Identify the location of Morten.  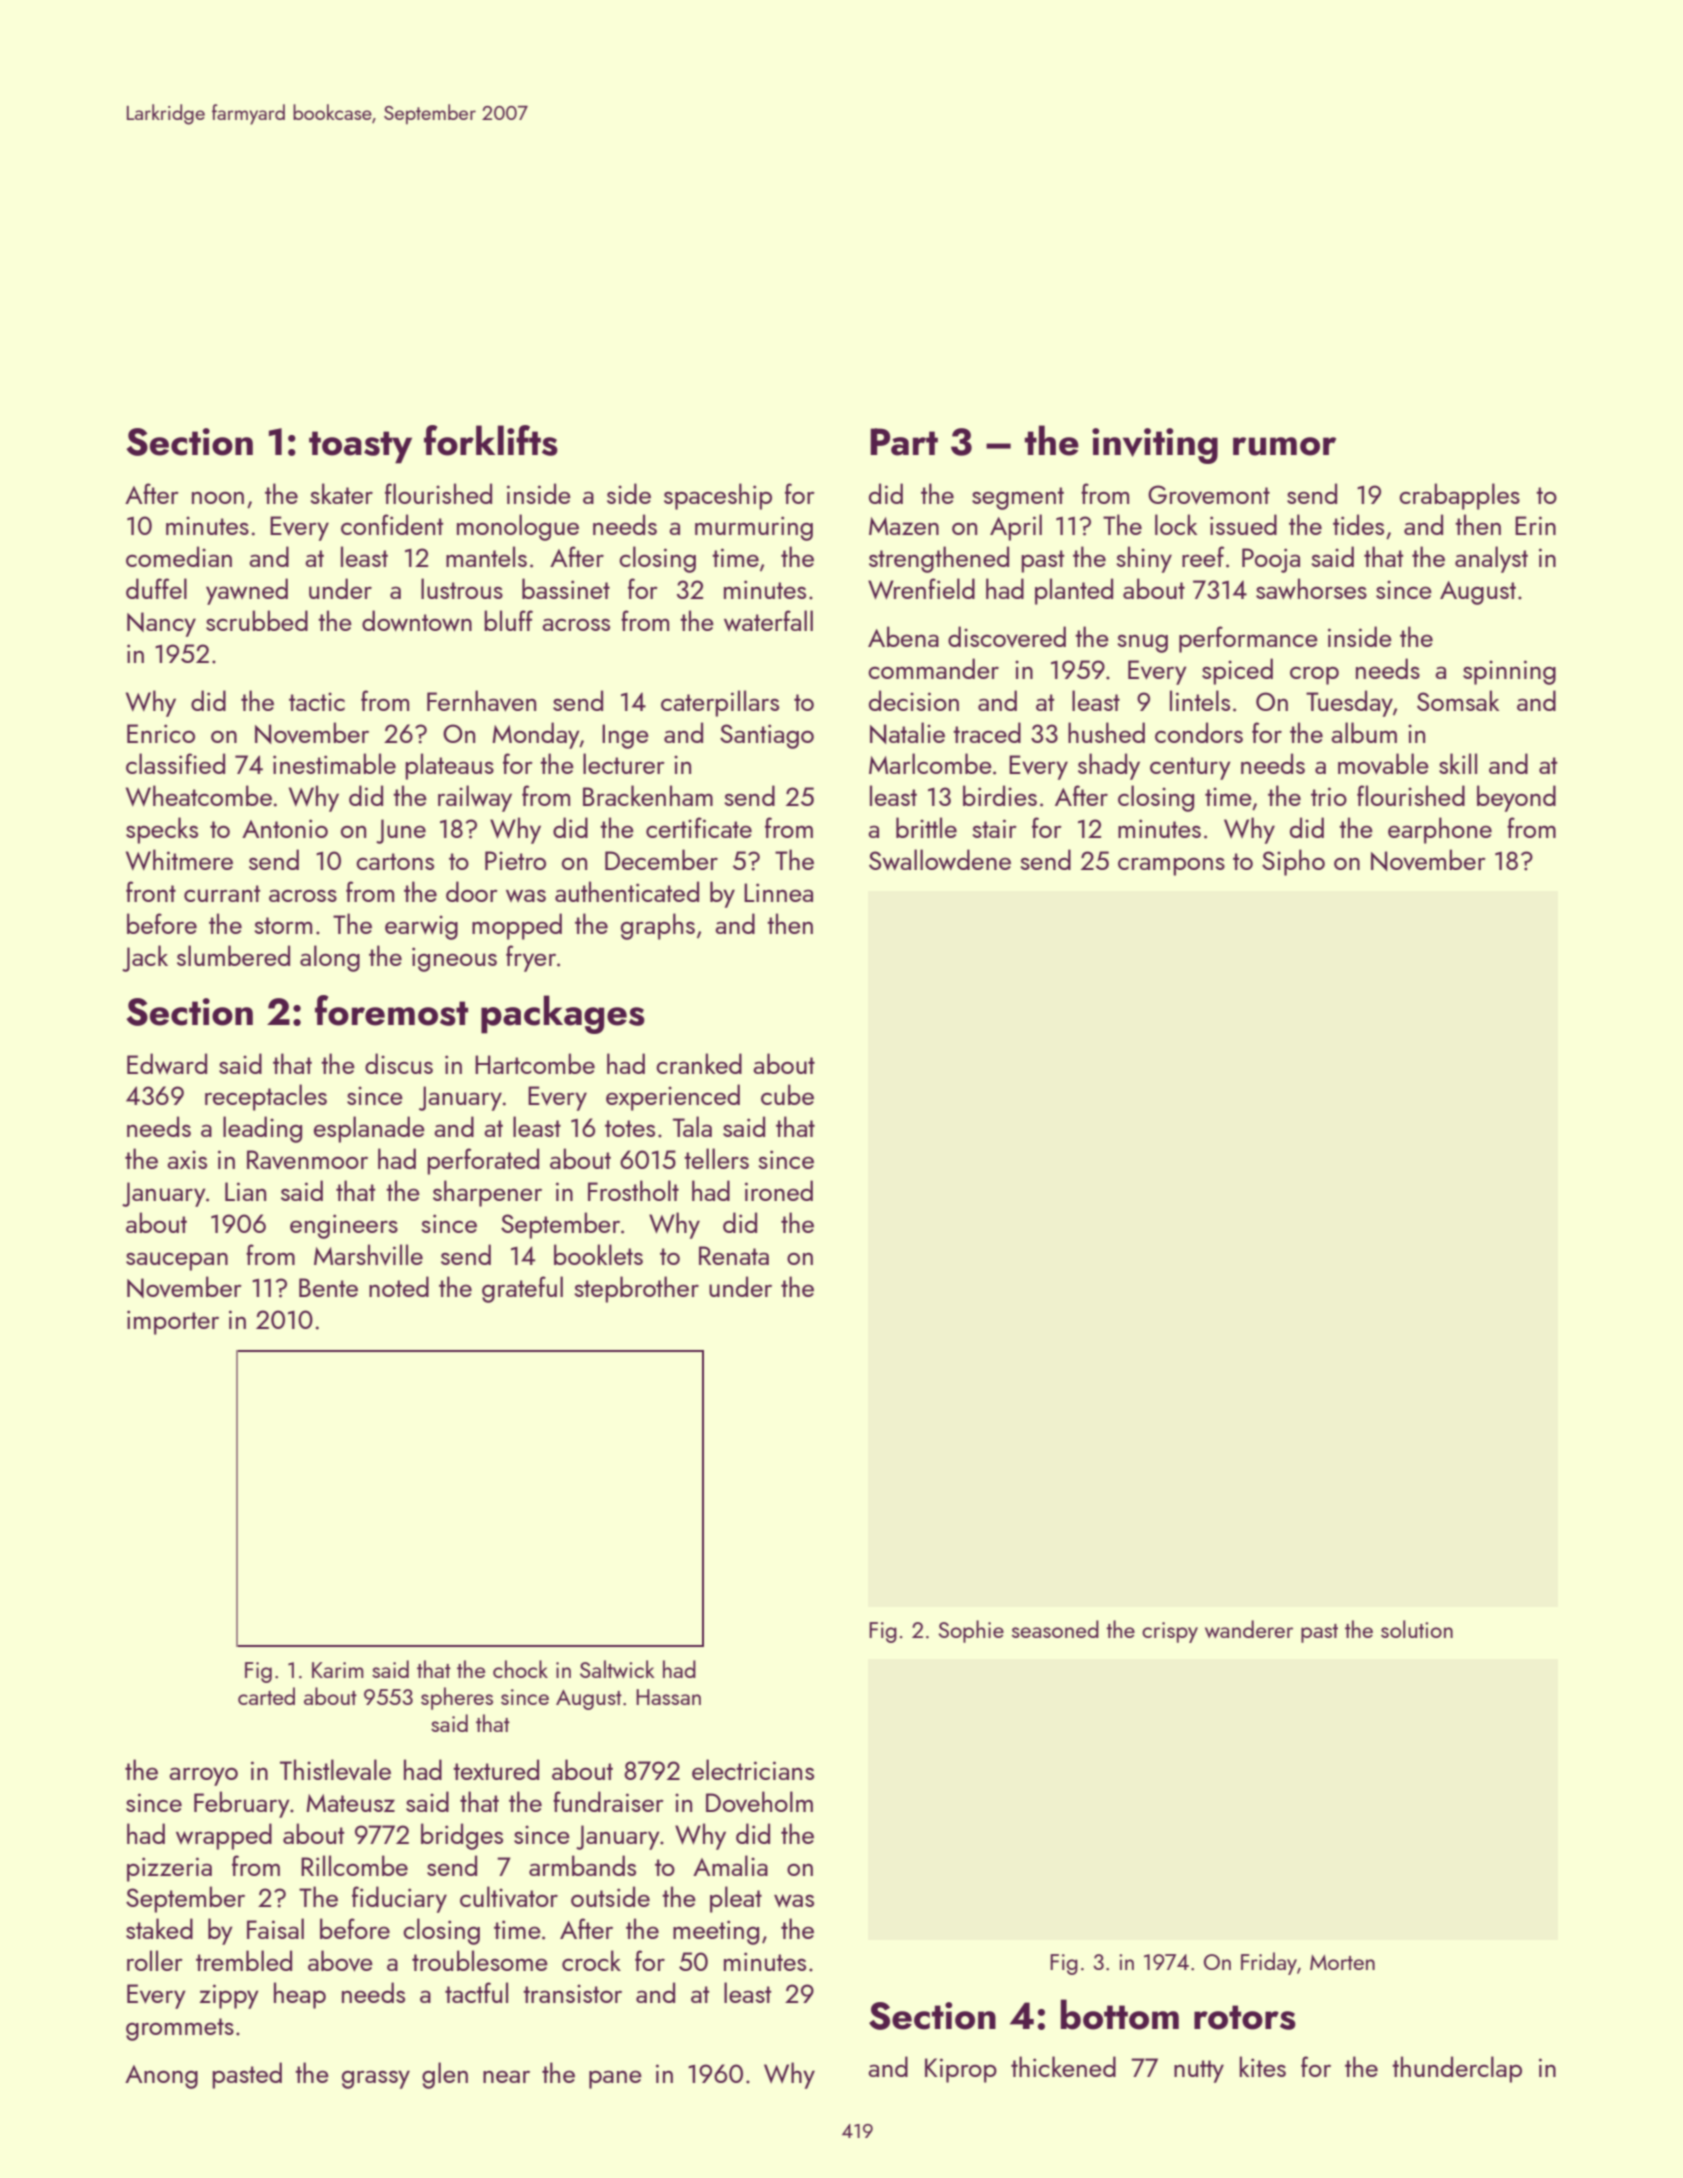
(1342, 1962).
